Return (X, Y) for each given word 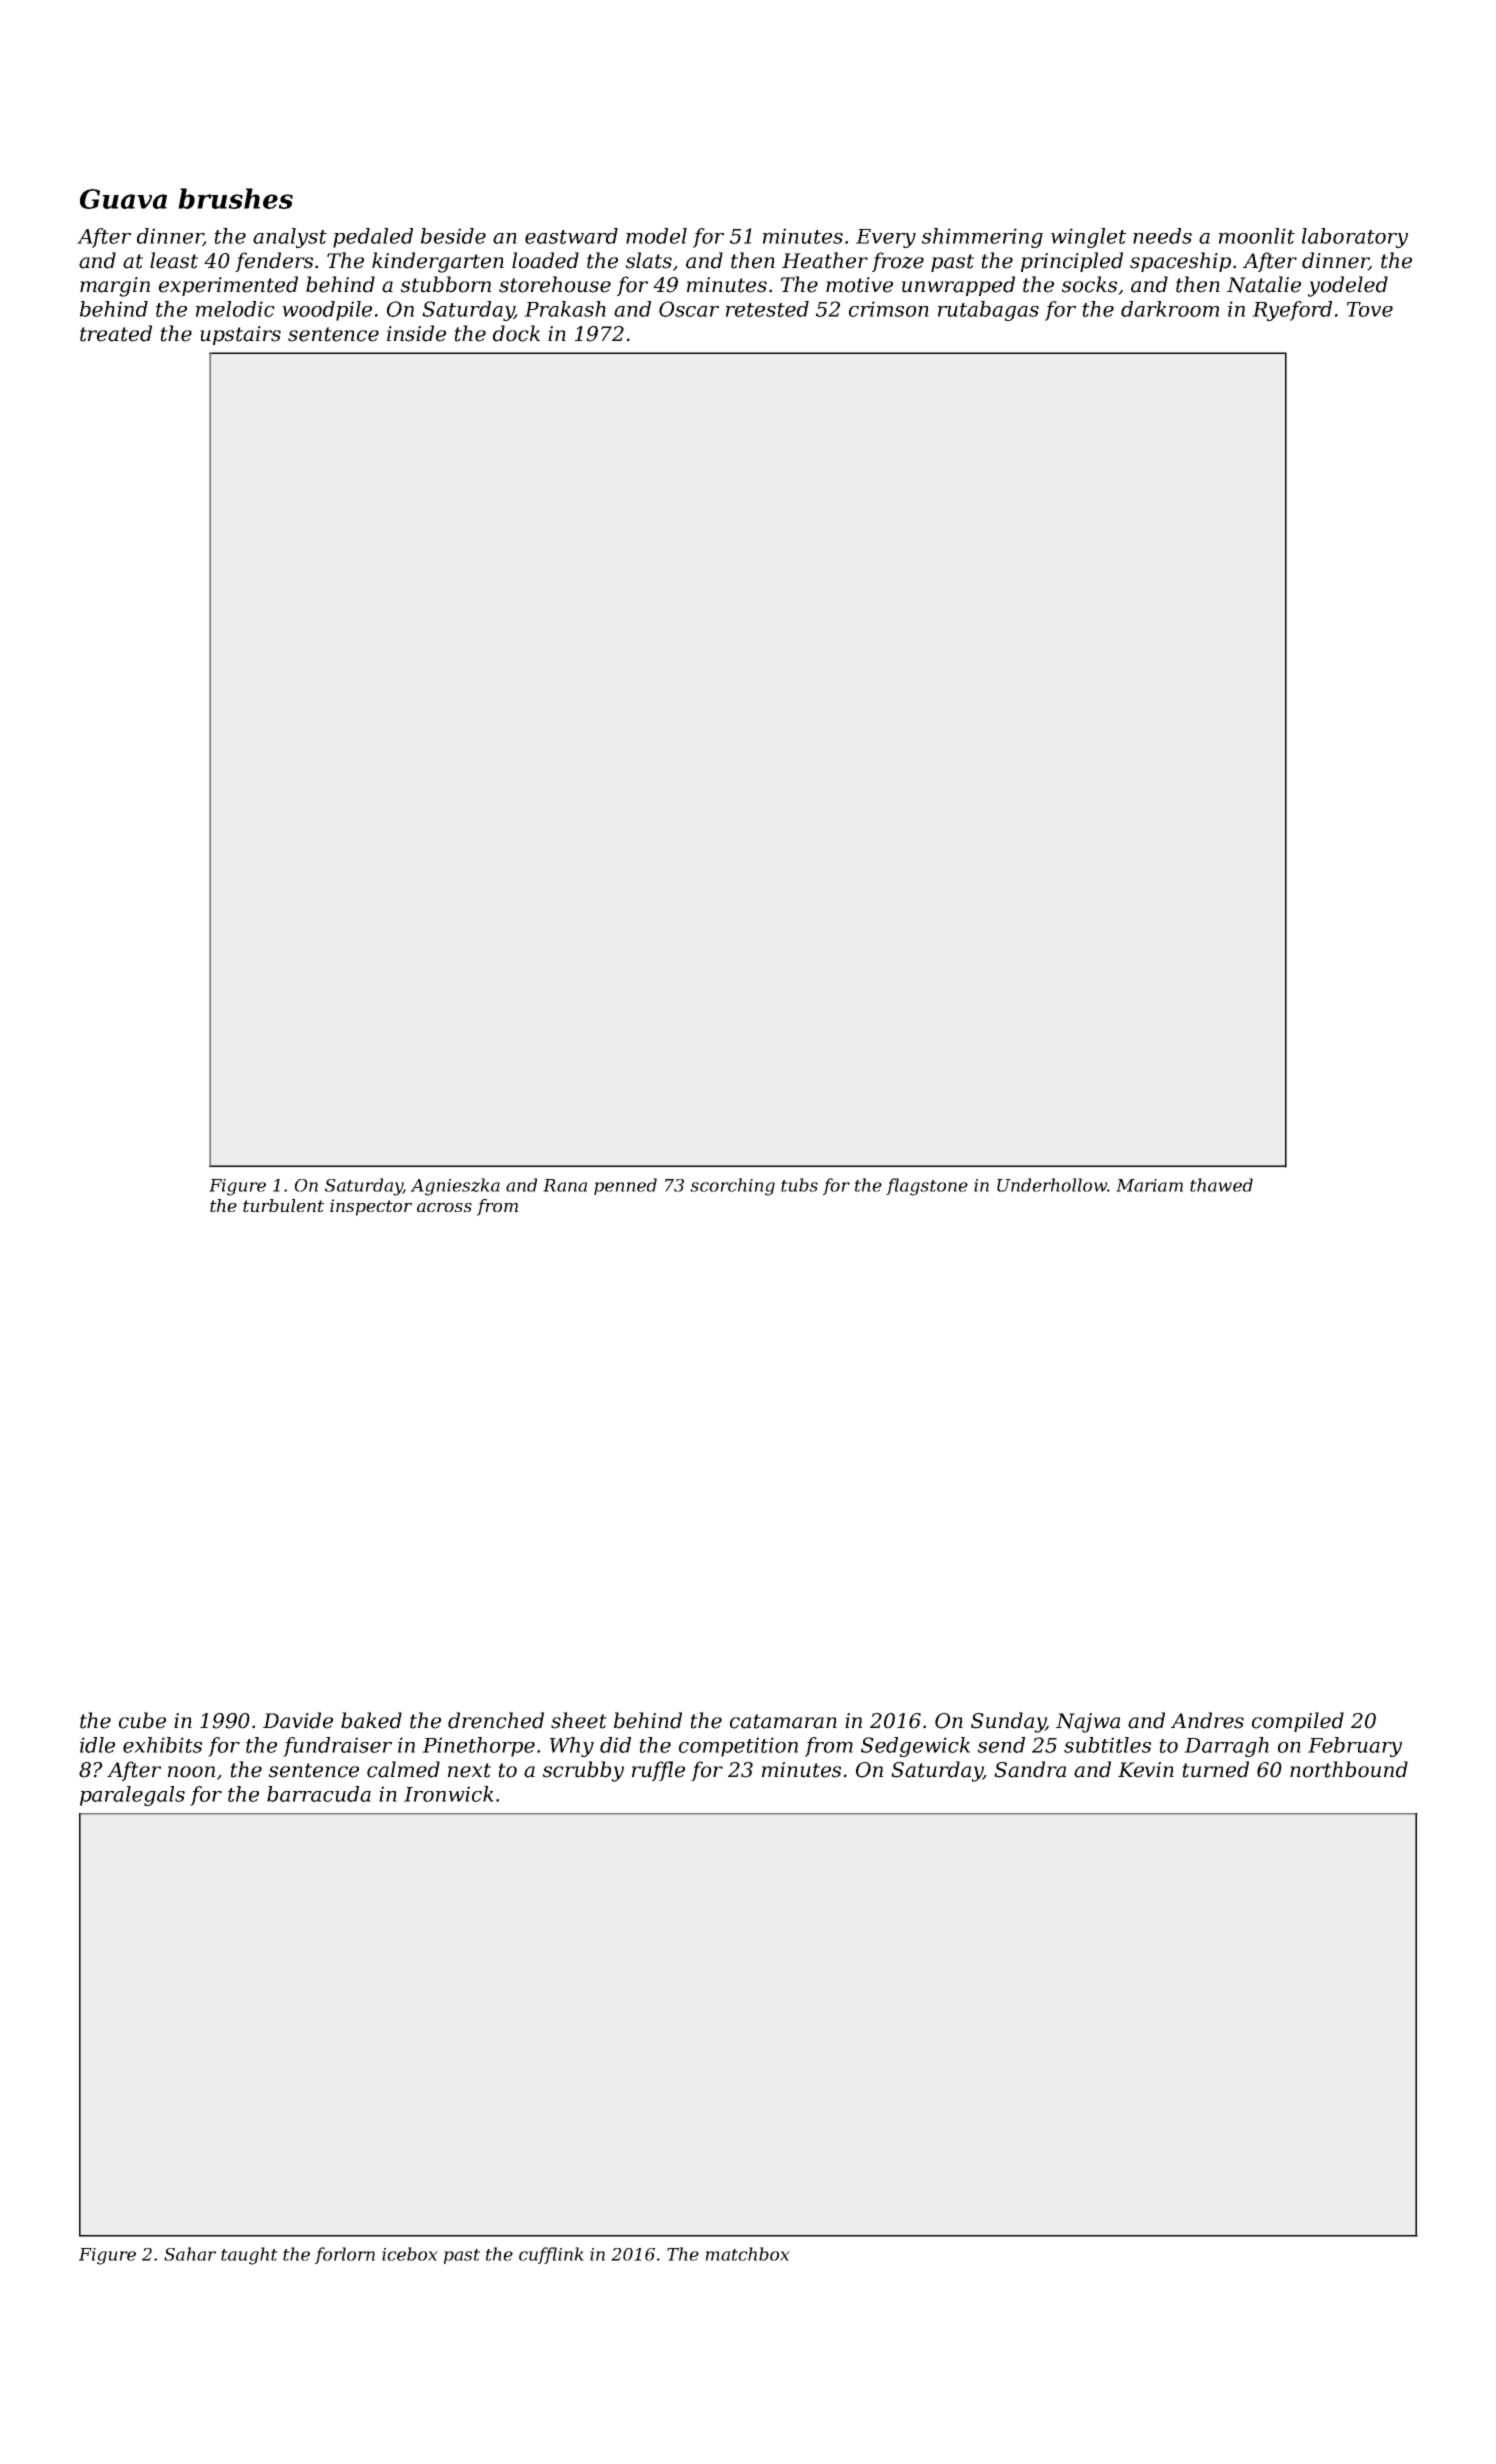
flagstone (927, 1187)
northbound (1349, 1769)
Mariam (1149, 1185)
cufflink (551, 2255)
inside (416, 333)
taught (249, 2256)
